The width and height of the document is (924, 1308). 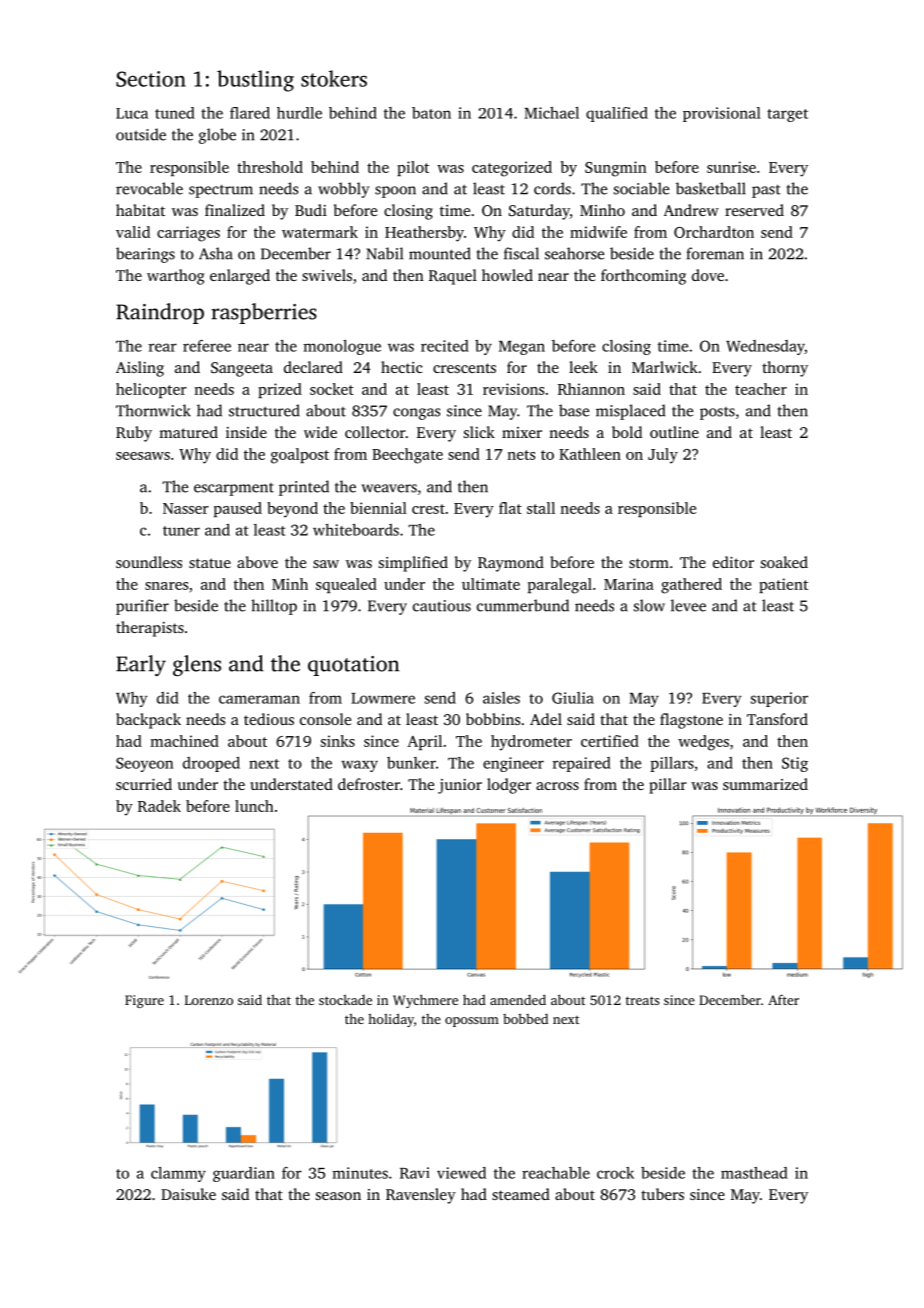 What do you see at coordinates (642, 1000) in the document?
I see `treats` at bounding box center [642, 1000].
